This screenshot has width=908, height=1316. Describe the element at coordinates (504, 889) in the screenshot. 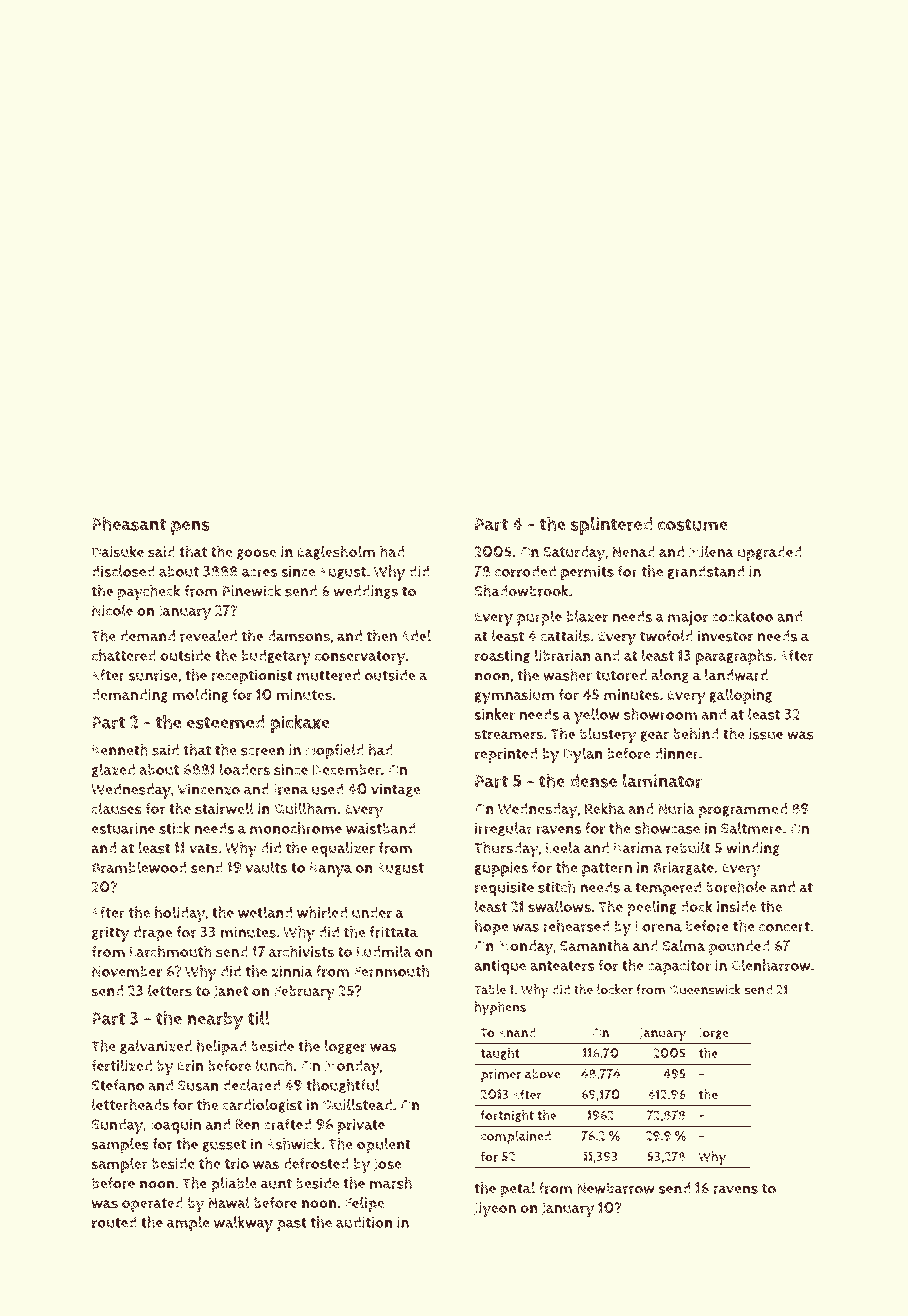

I see `requisite` at that location.
